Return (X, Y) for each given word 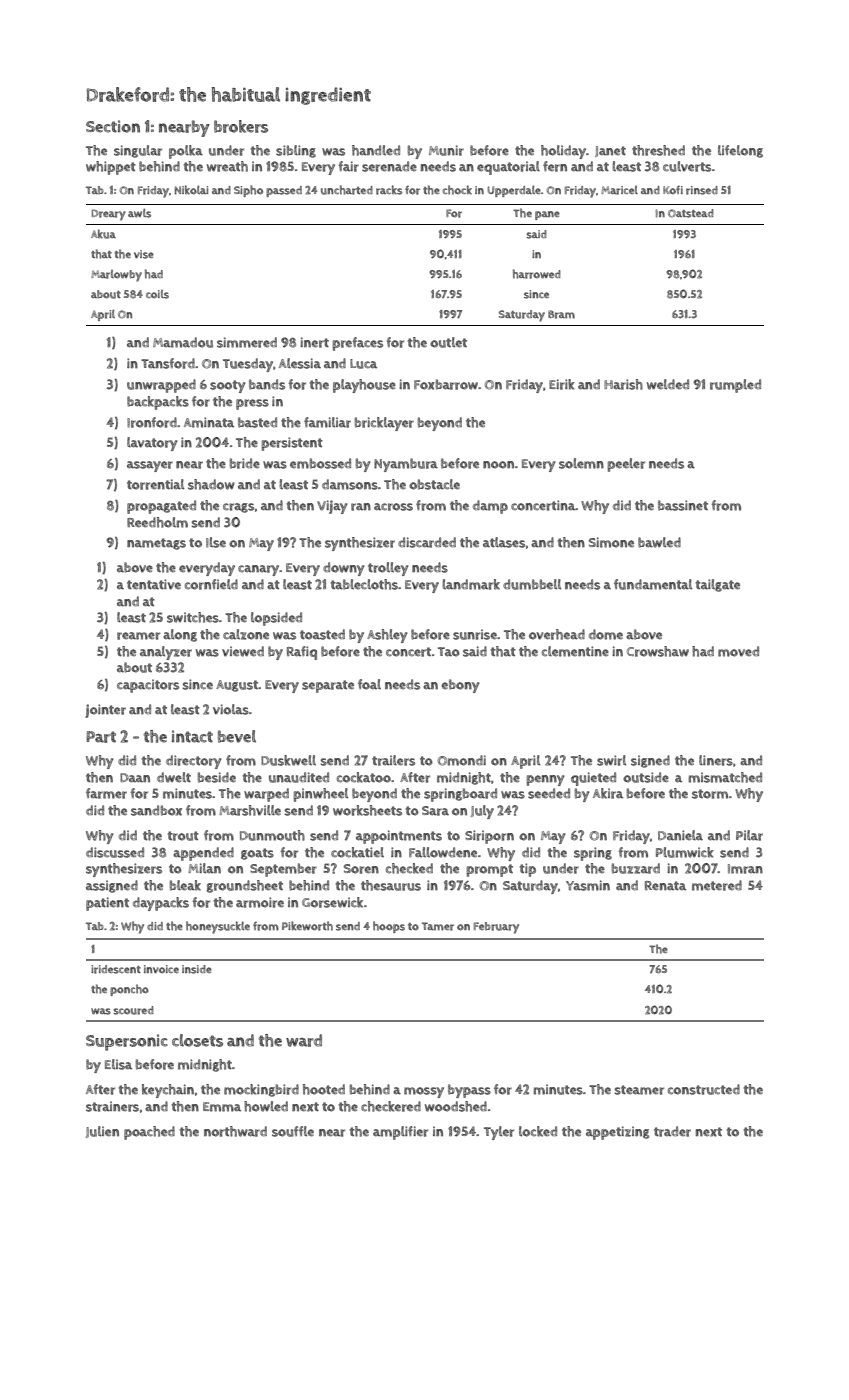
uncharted (347, 190)
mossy (424, 1092)
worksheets (367, 810)
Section (113, 126)
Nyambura (406, 465)
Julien (102, 1132)
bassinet (683, 505)
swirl (611, 760)
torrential (155, 484)
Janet (610, 151)
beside (216, 777)
